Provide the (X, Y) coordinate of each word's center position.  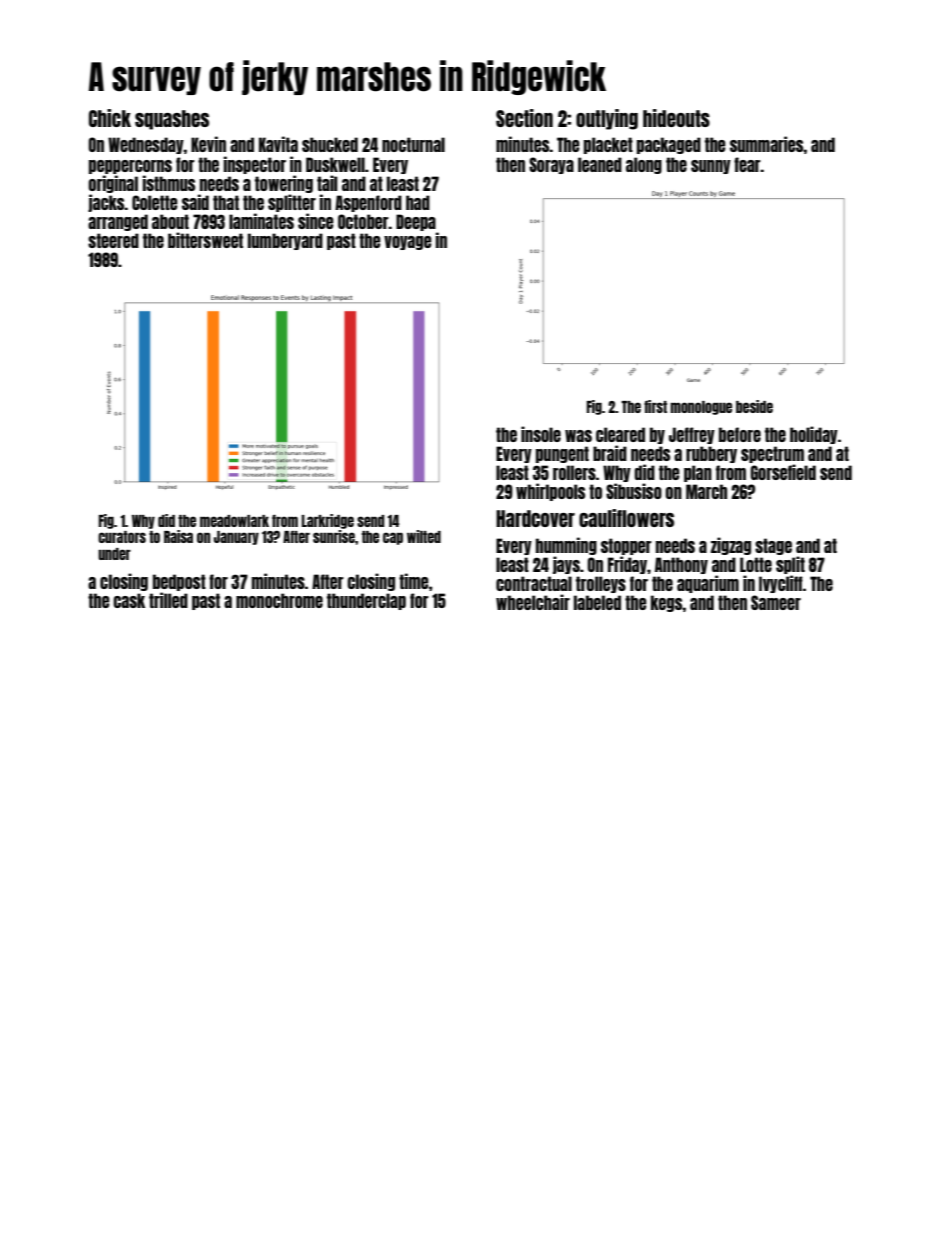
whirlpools (550, 492)
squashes (172, 120)
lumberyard (285, 241)
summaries (767, 144)
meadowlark (234, 521)
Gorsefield (783, 472)
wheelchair (533, 602)
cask (129, 600)
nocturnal (413, 144)
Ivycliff (781, 584)
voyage (408, 243)
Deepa (416, 222)
